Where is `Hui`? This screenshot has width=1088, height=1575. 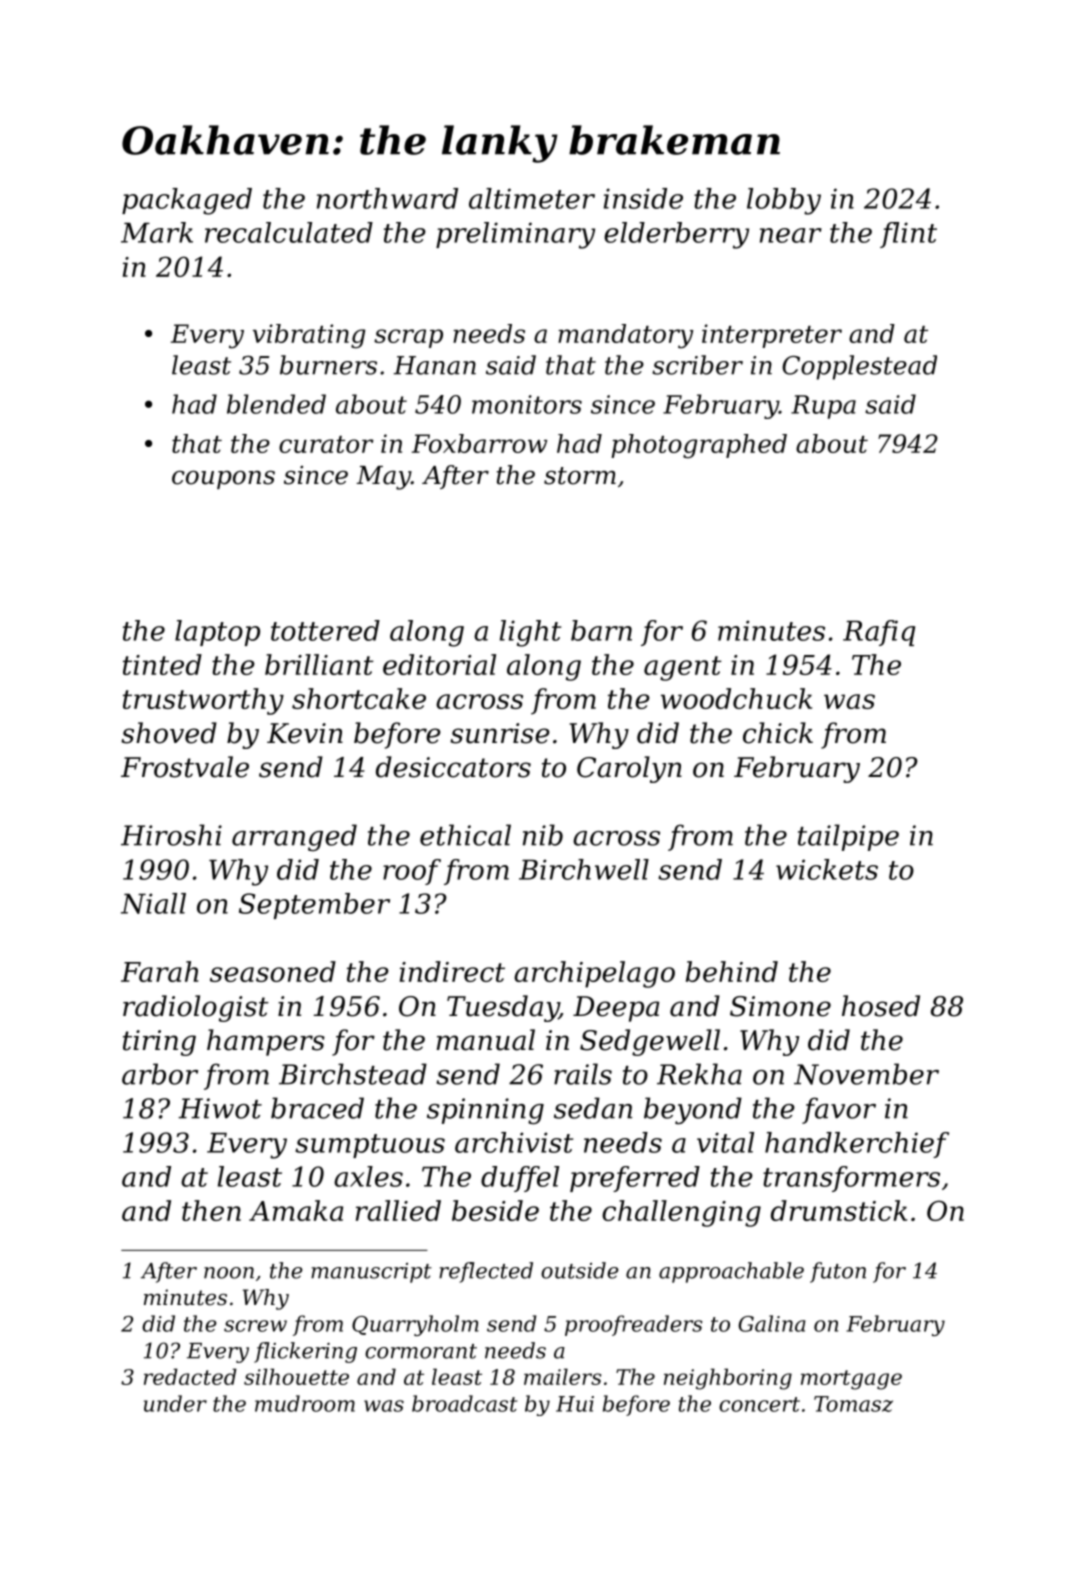 Hui is located at coordinates (575, 1404).
